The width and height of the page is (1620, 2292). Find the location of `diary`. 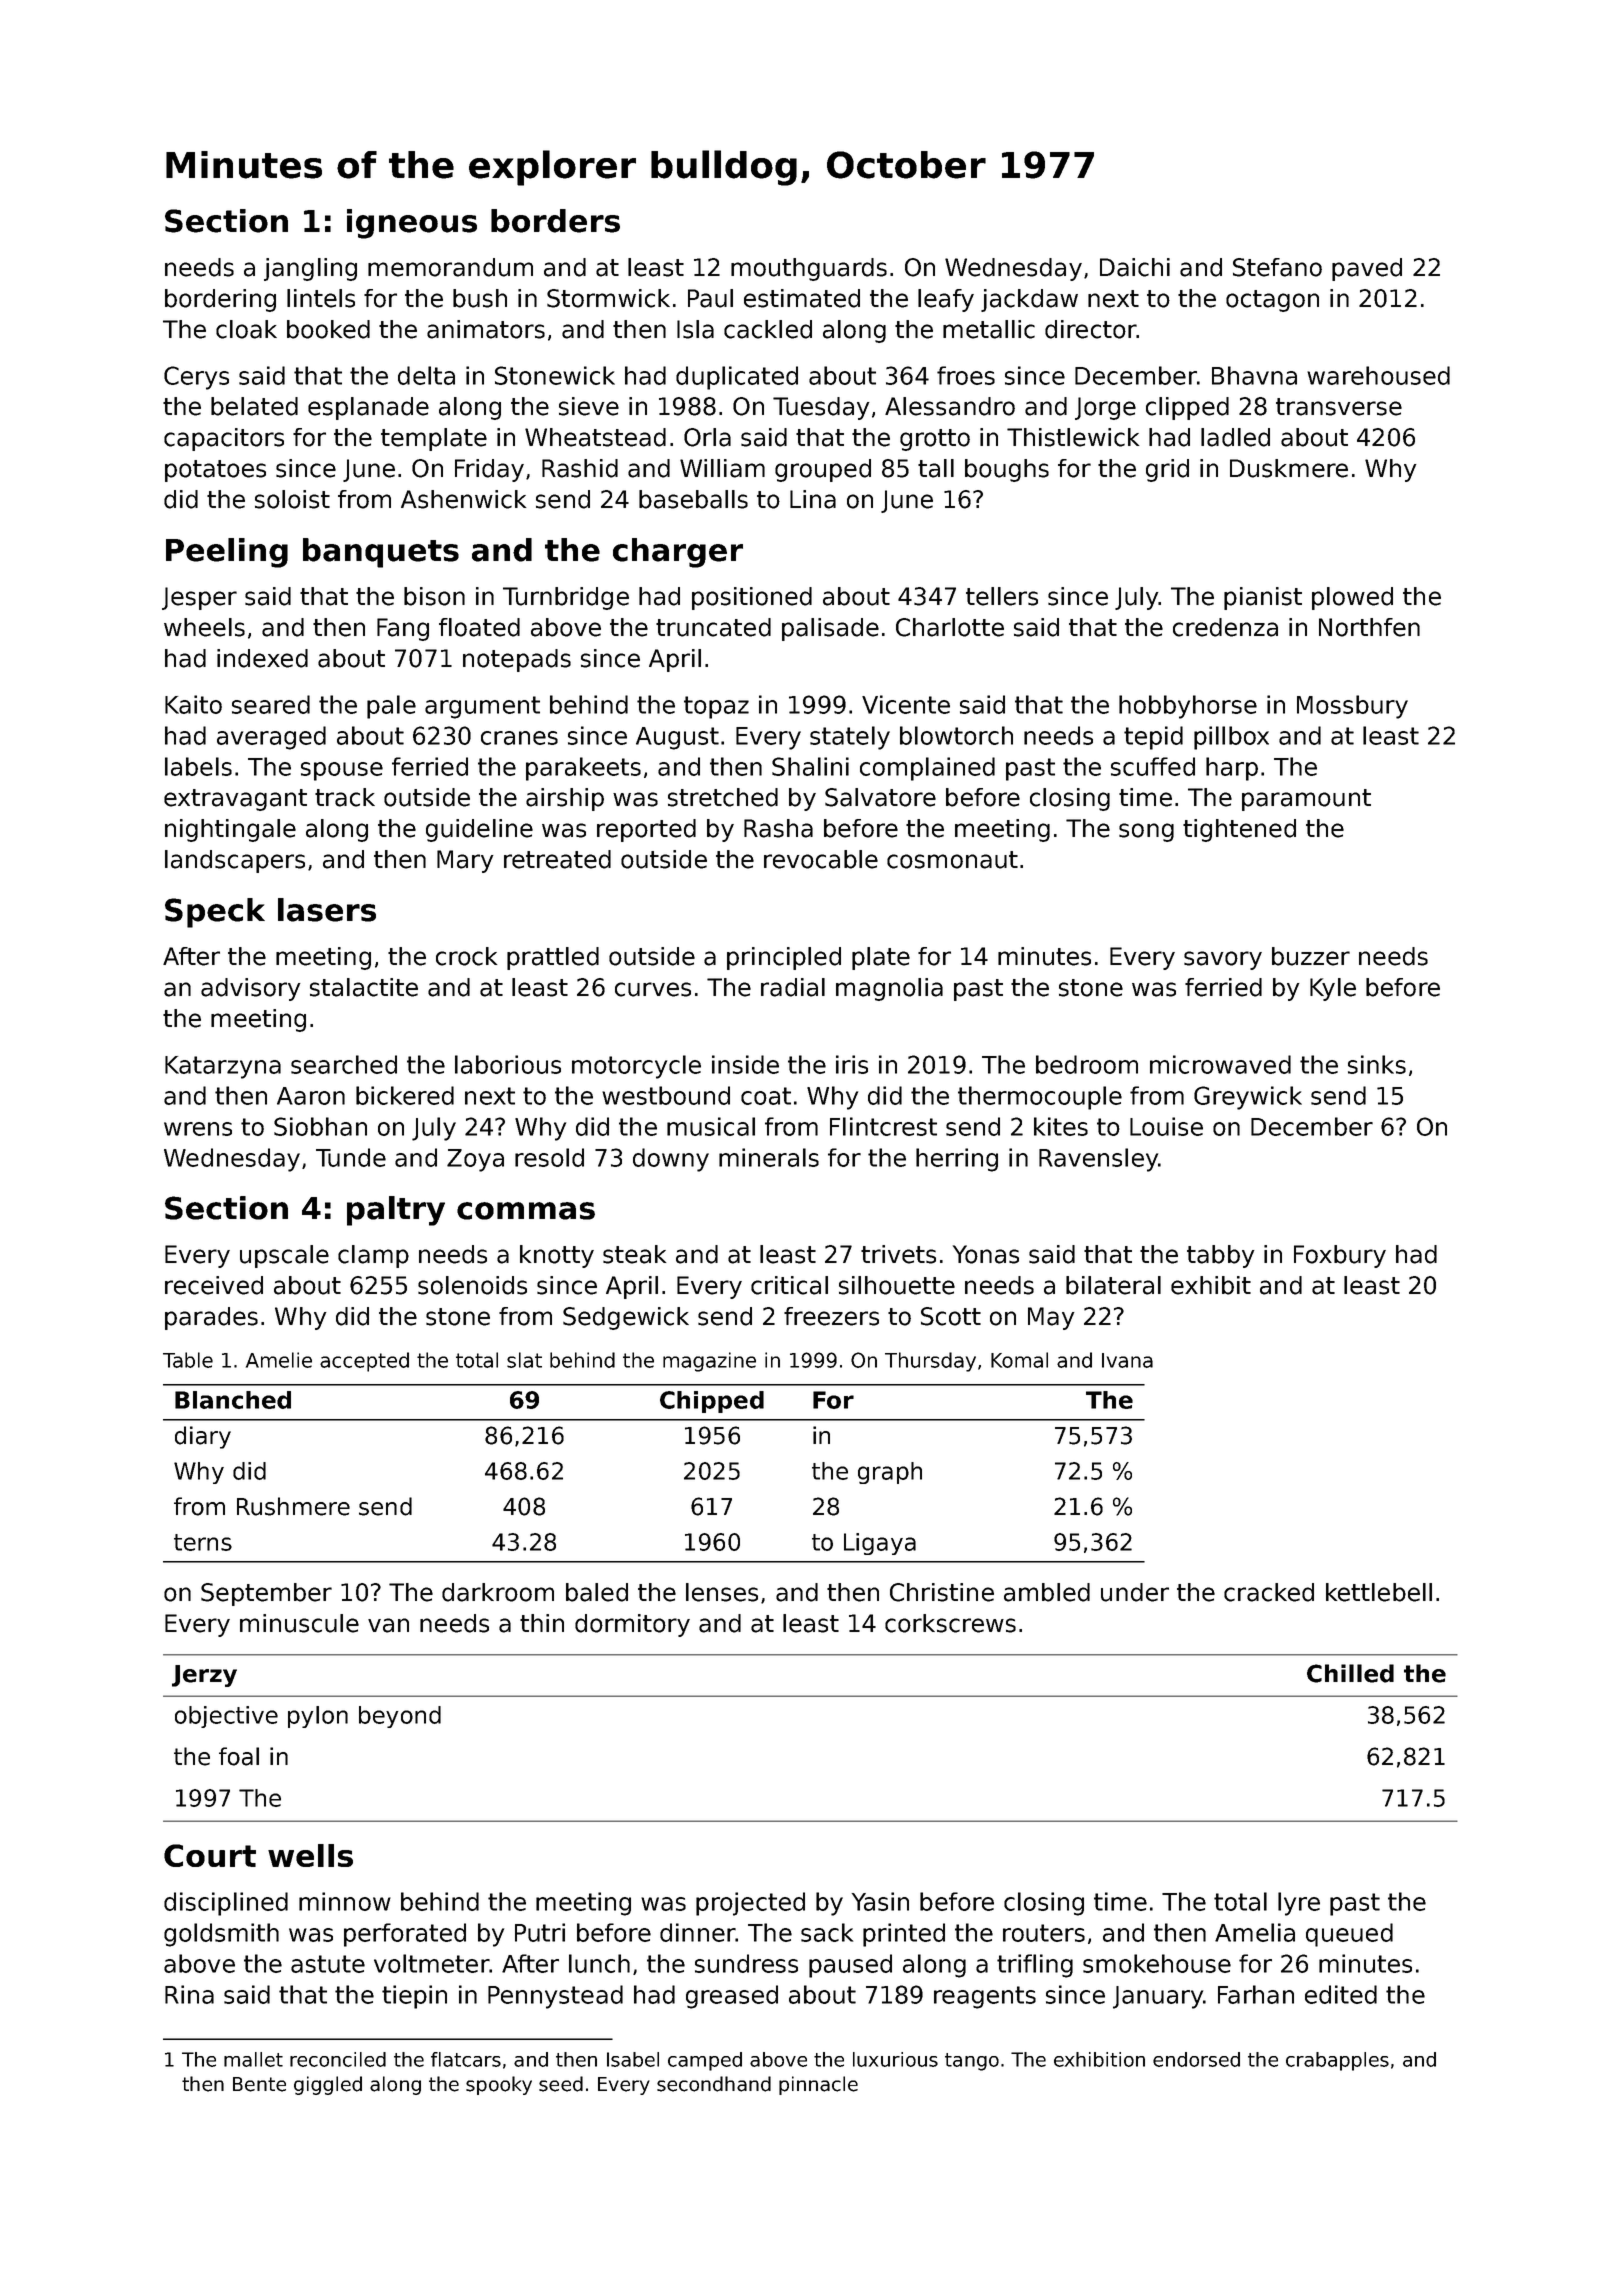

diary is located at coordinates (203, 1437).
